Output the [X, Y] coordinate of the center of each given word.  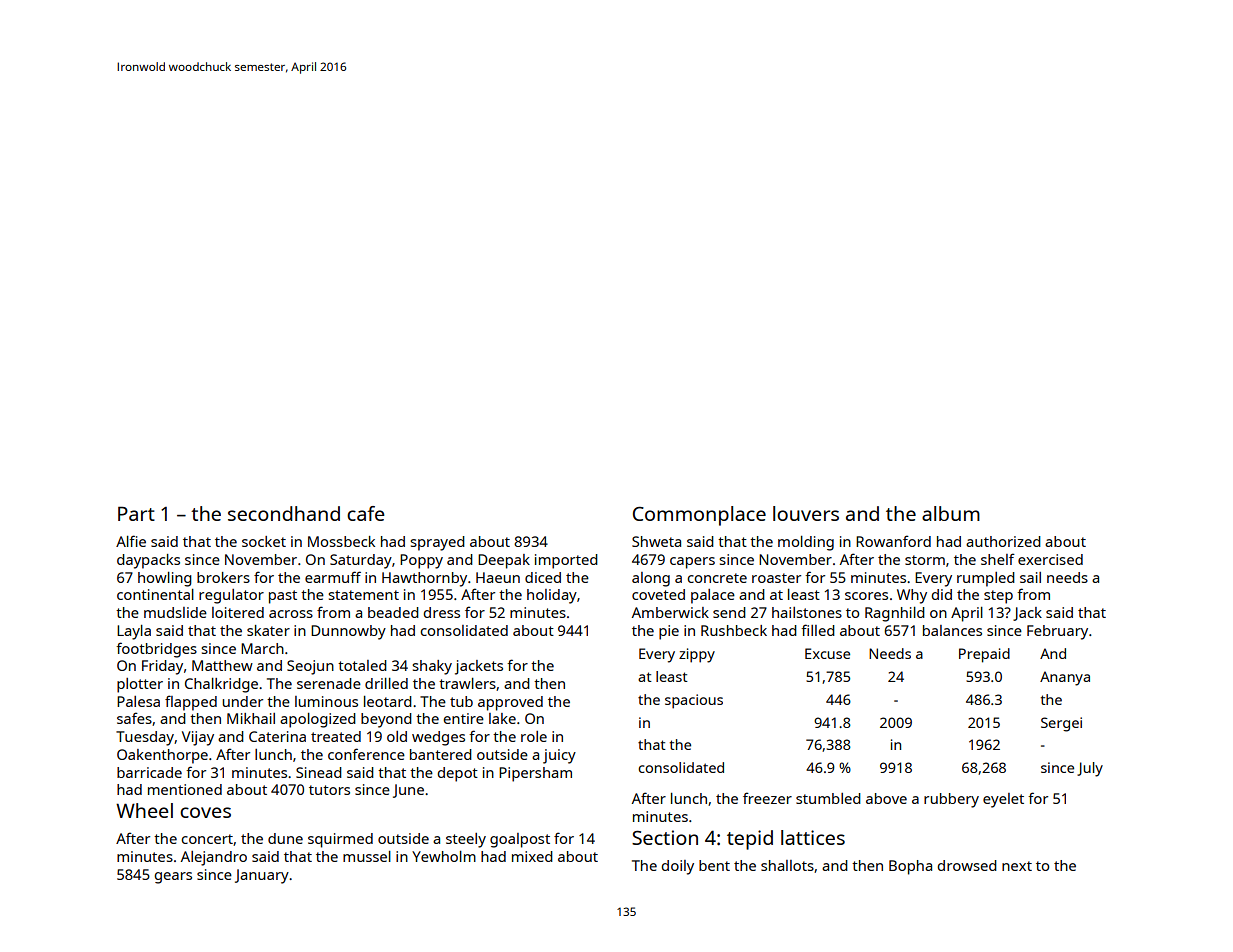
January [262, 876]
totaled [362, 665]
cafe [366, 513]
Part [136, 513]
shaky [432, 667]
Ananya [1065, 678]
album [951, 513]
